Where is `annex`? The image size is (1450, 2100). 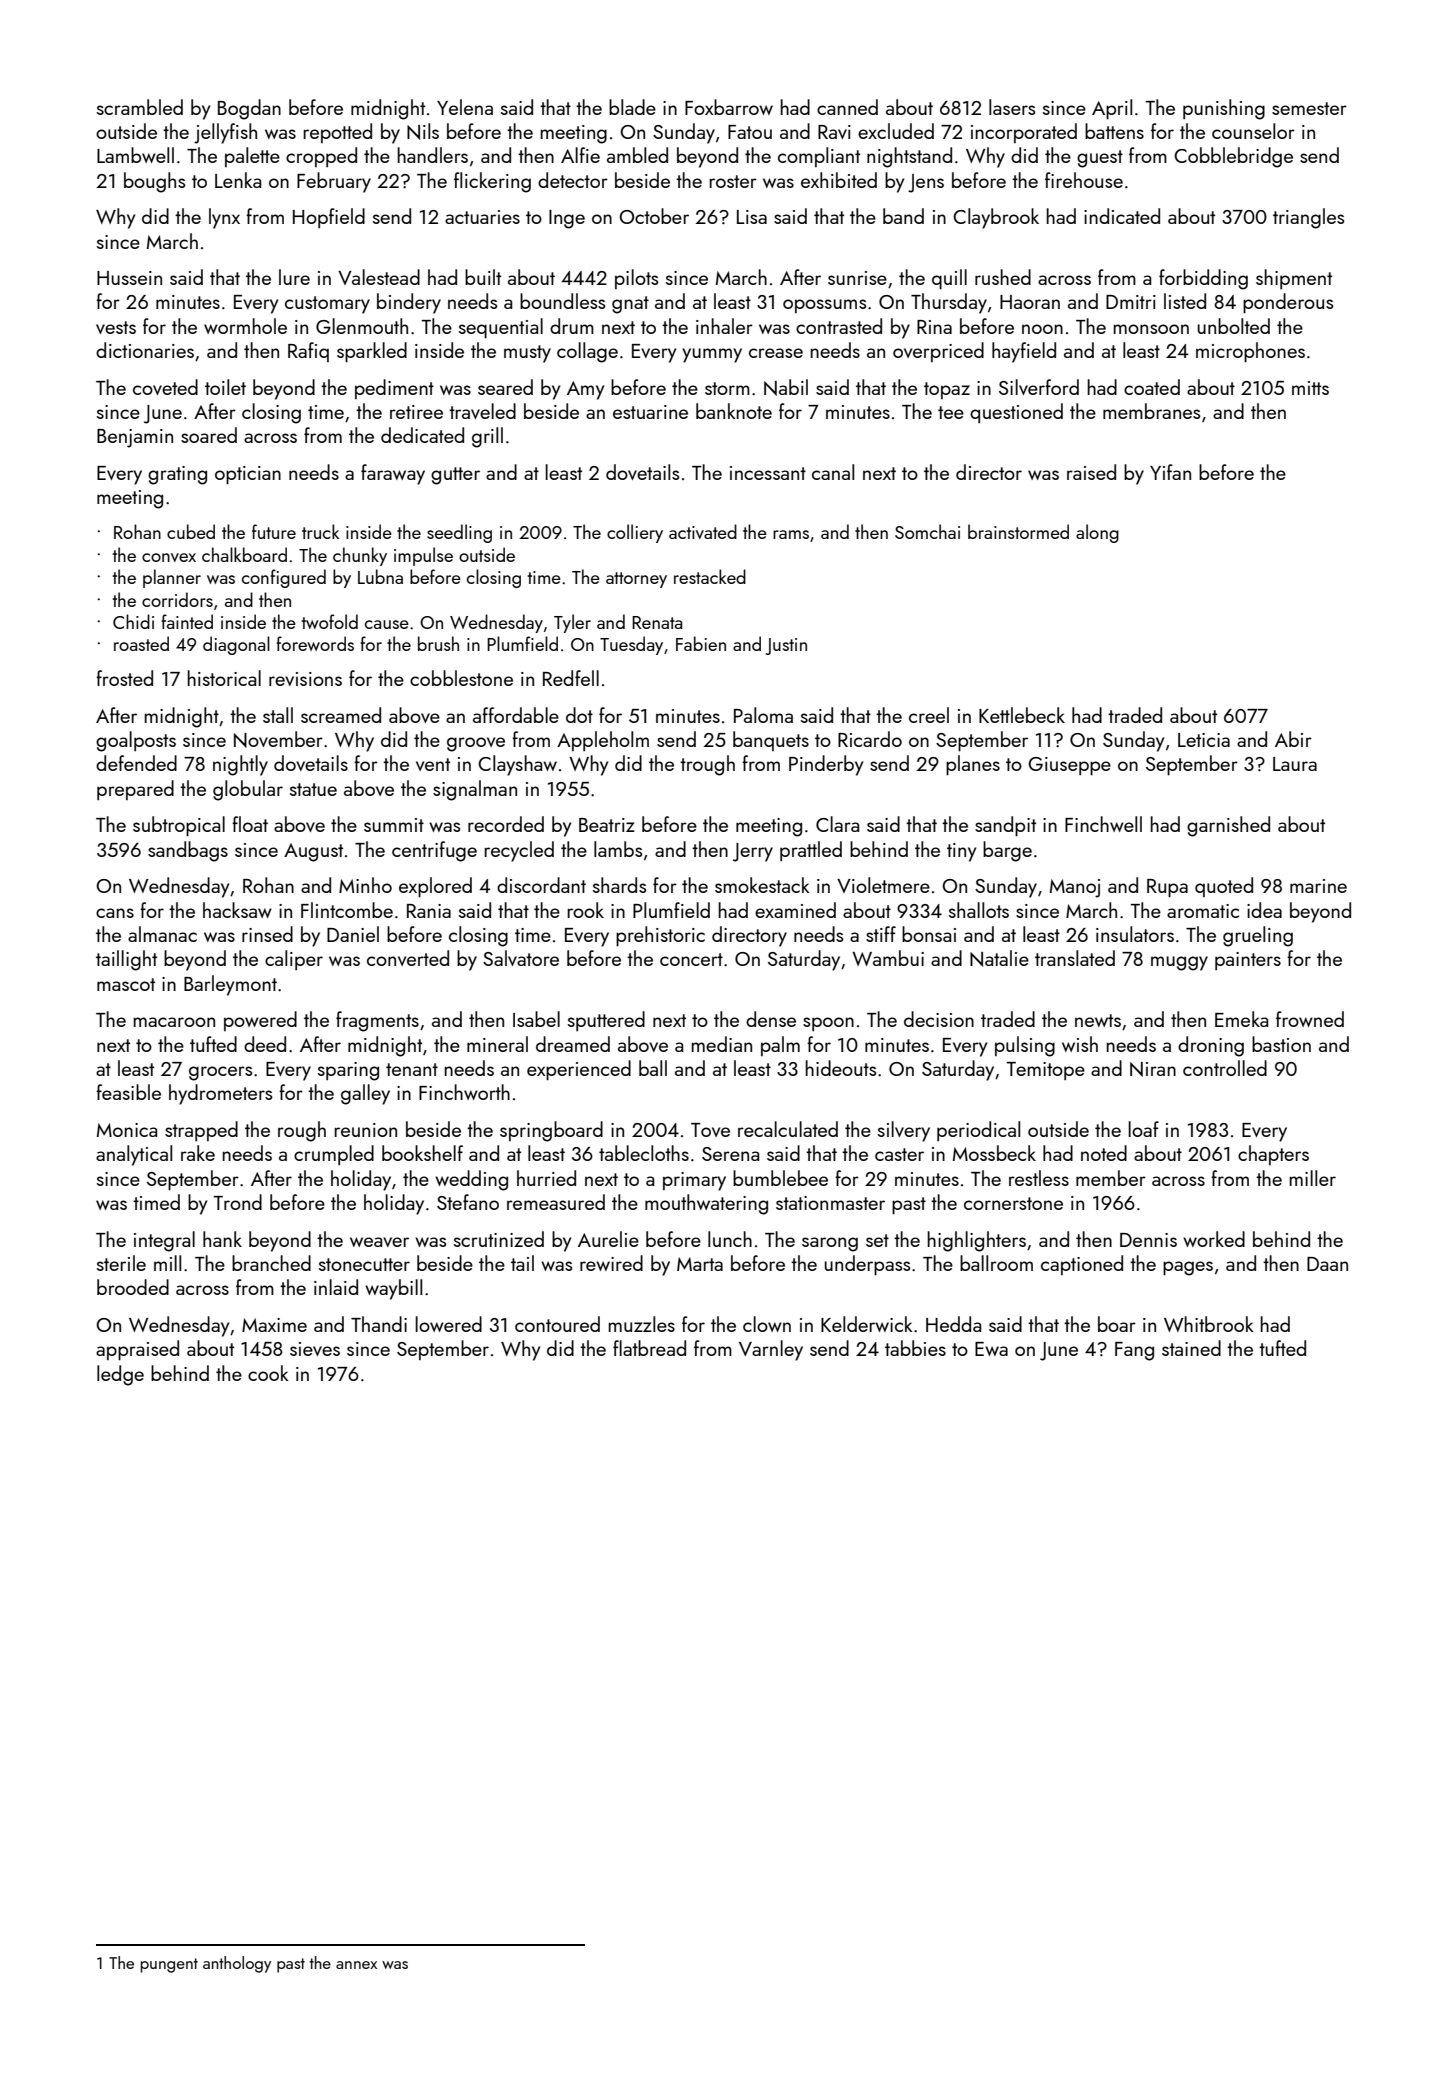 annex is located at coordinates (356, 1965).
